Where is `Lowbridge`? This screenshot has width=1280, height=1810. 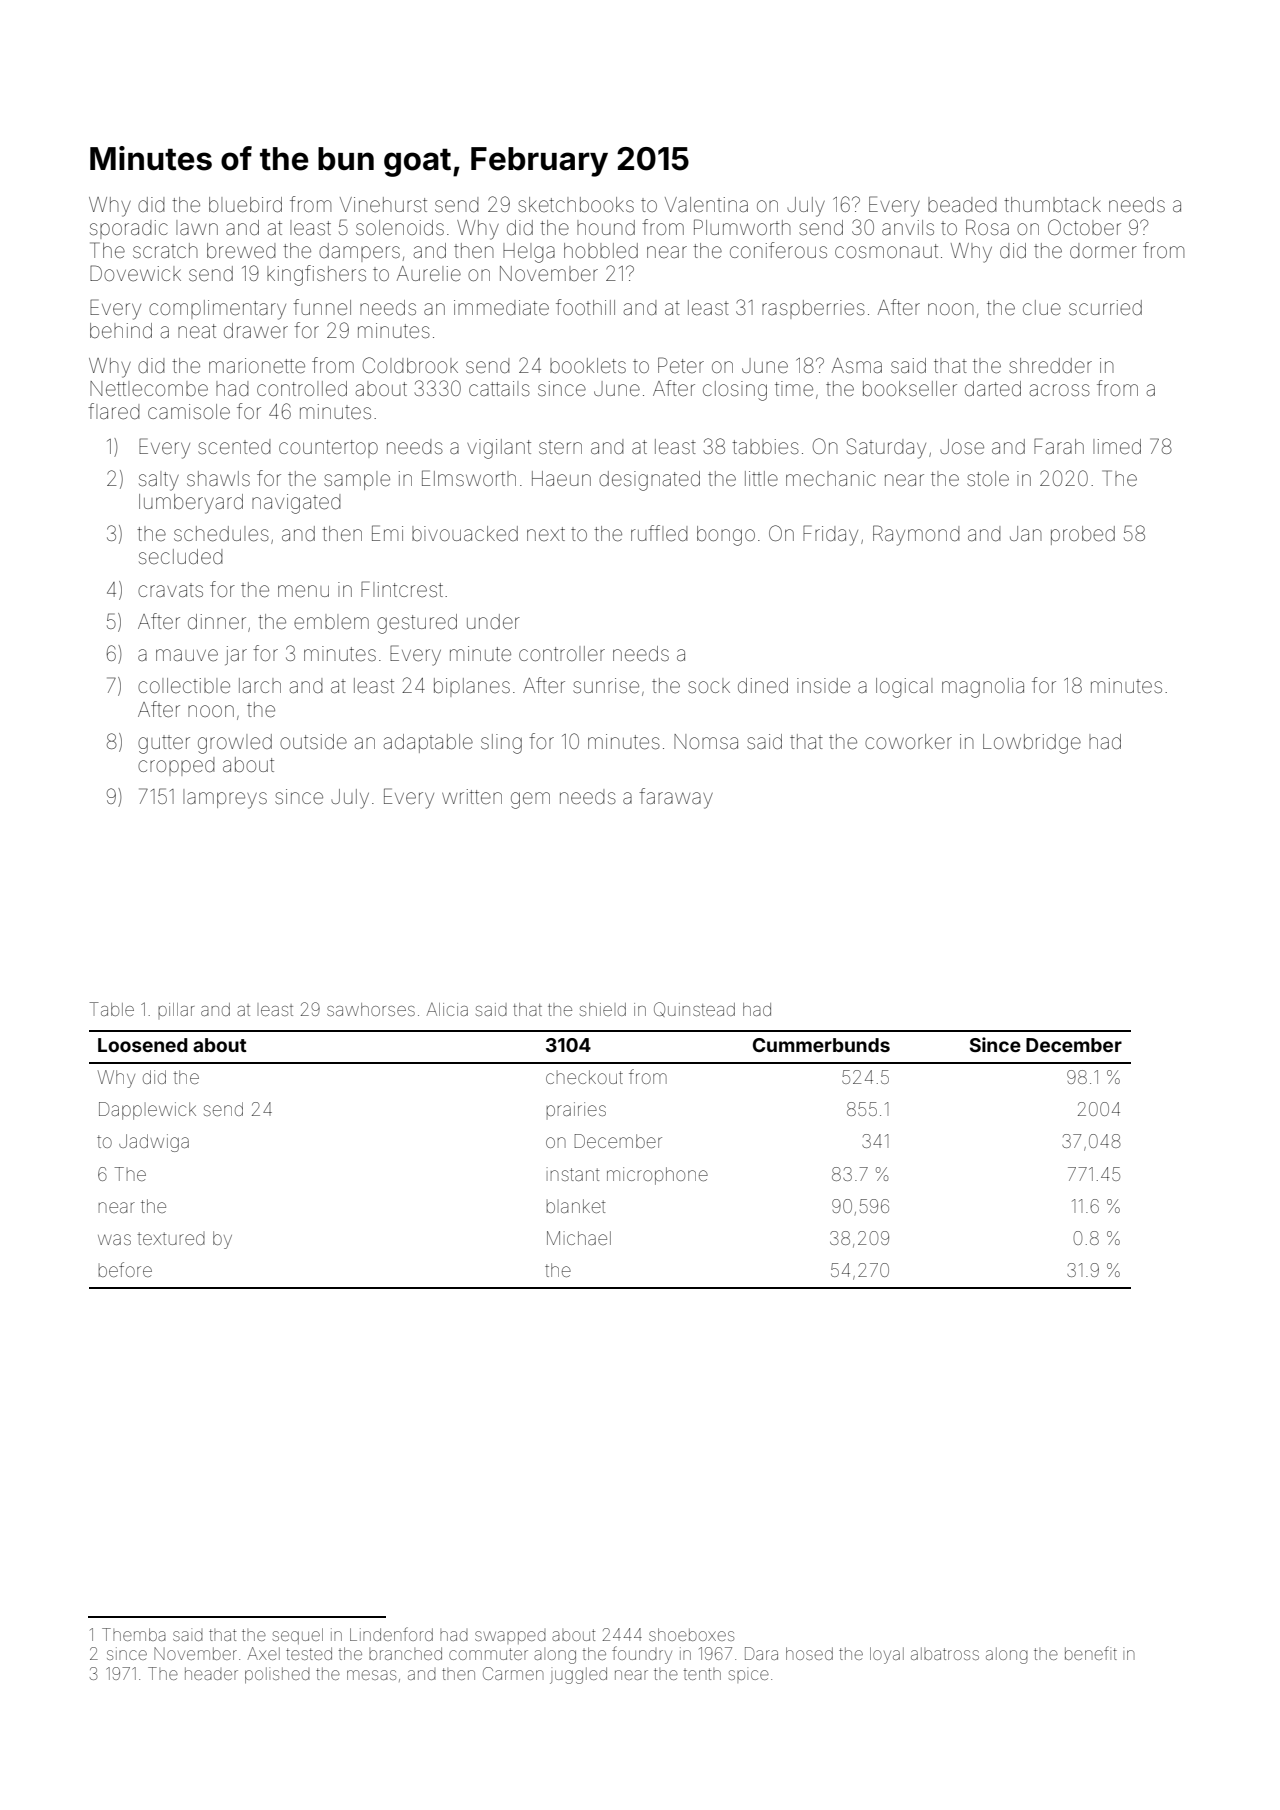 Lowbridge is located at coordinates (1032, 744).
